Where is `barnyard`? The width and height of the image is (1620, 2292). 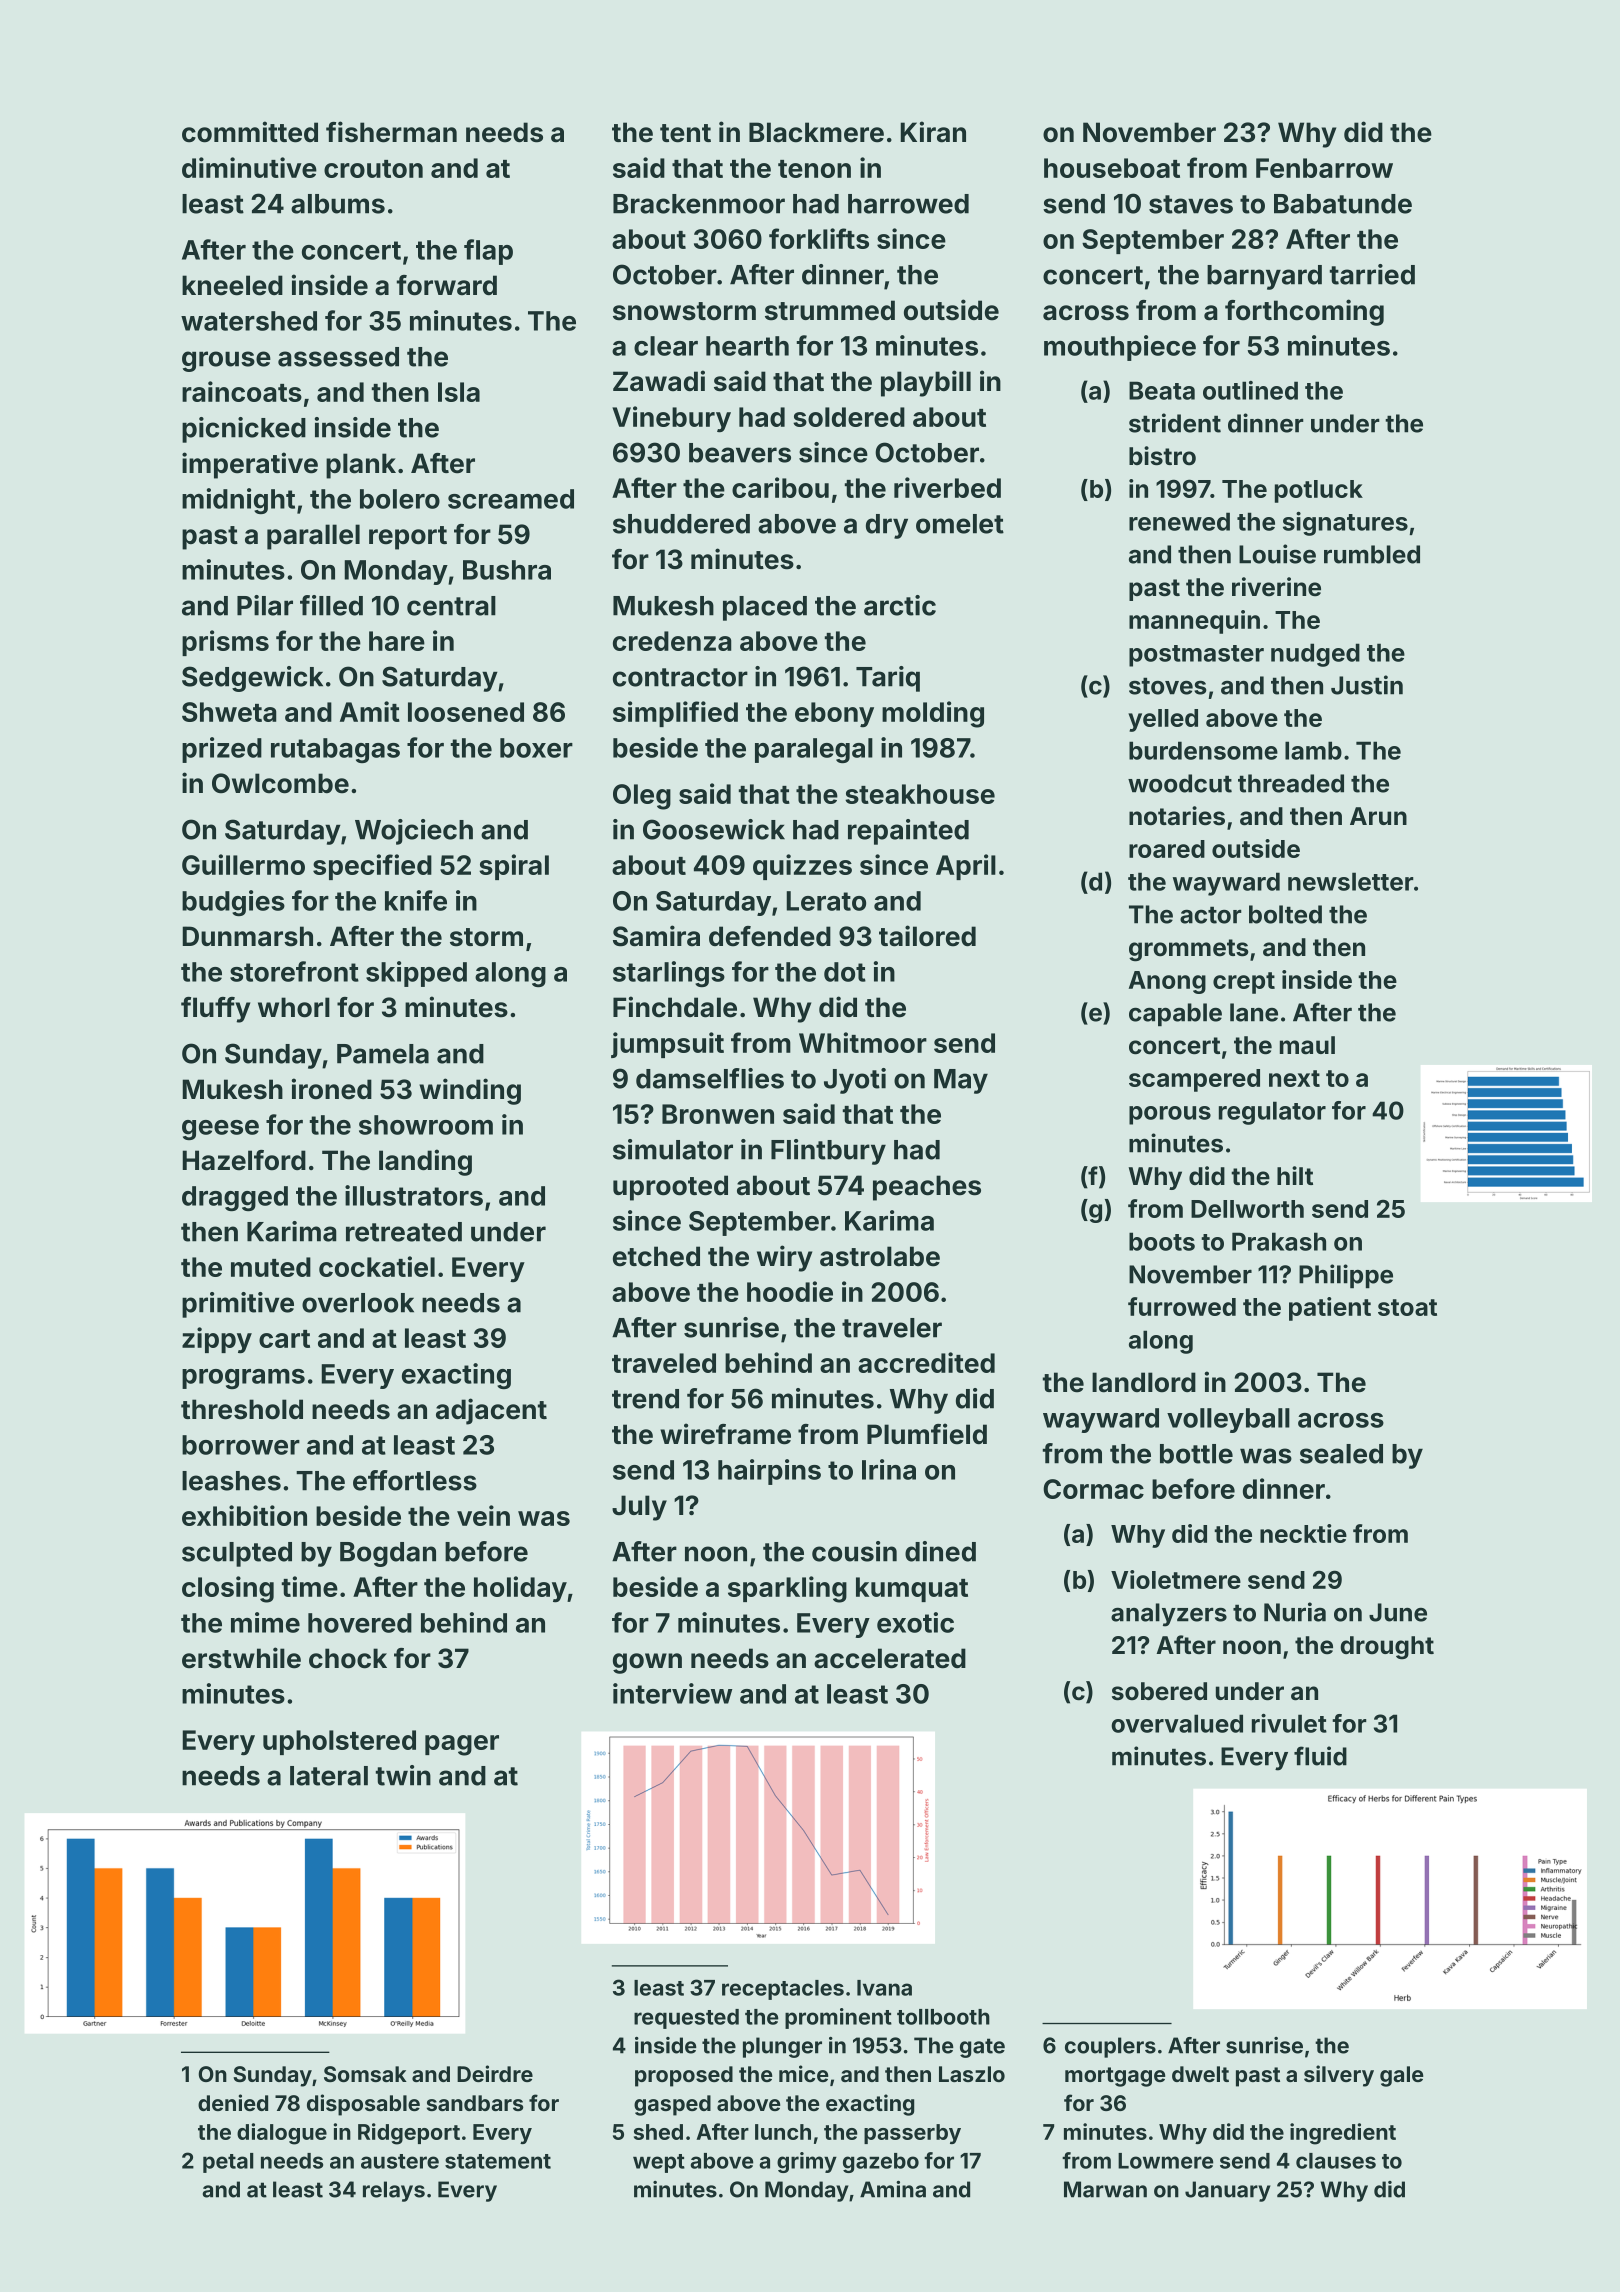 barnyard is located at coordinates (1264, 277).
